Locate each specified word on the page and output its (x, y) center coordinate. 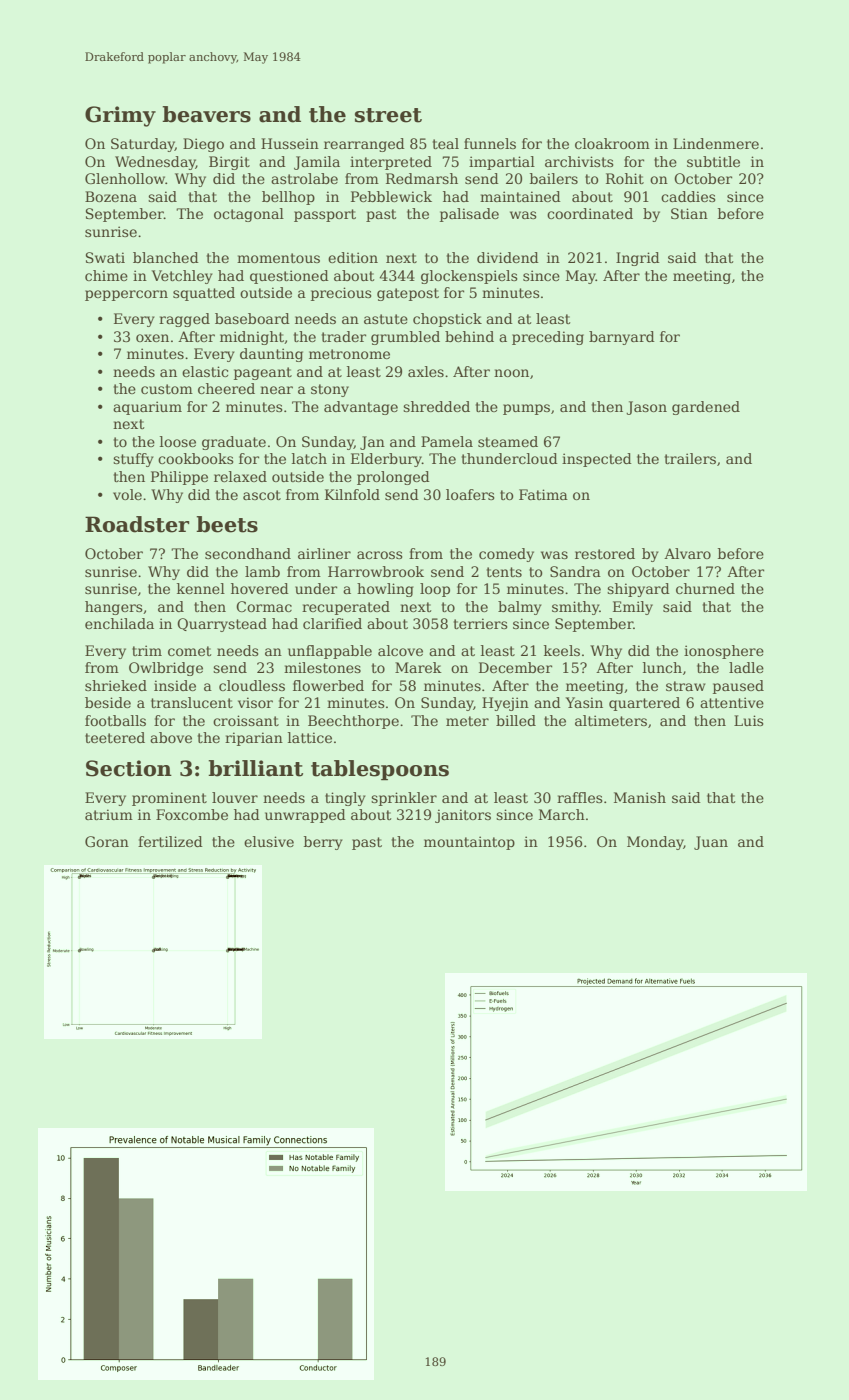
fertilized (170, 841)
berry (323, 843)
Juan (711, 843)
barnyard (622, 338)
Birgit (229, 163)
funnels (490, 143)
